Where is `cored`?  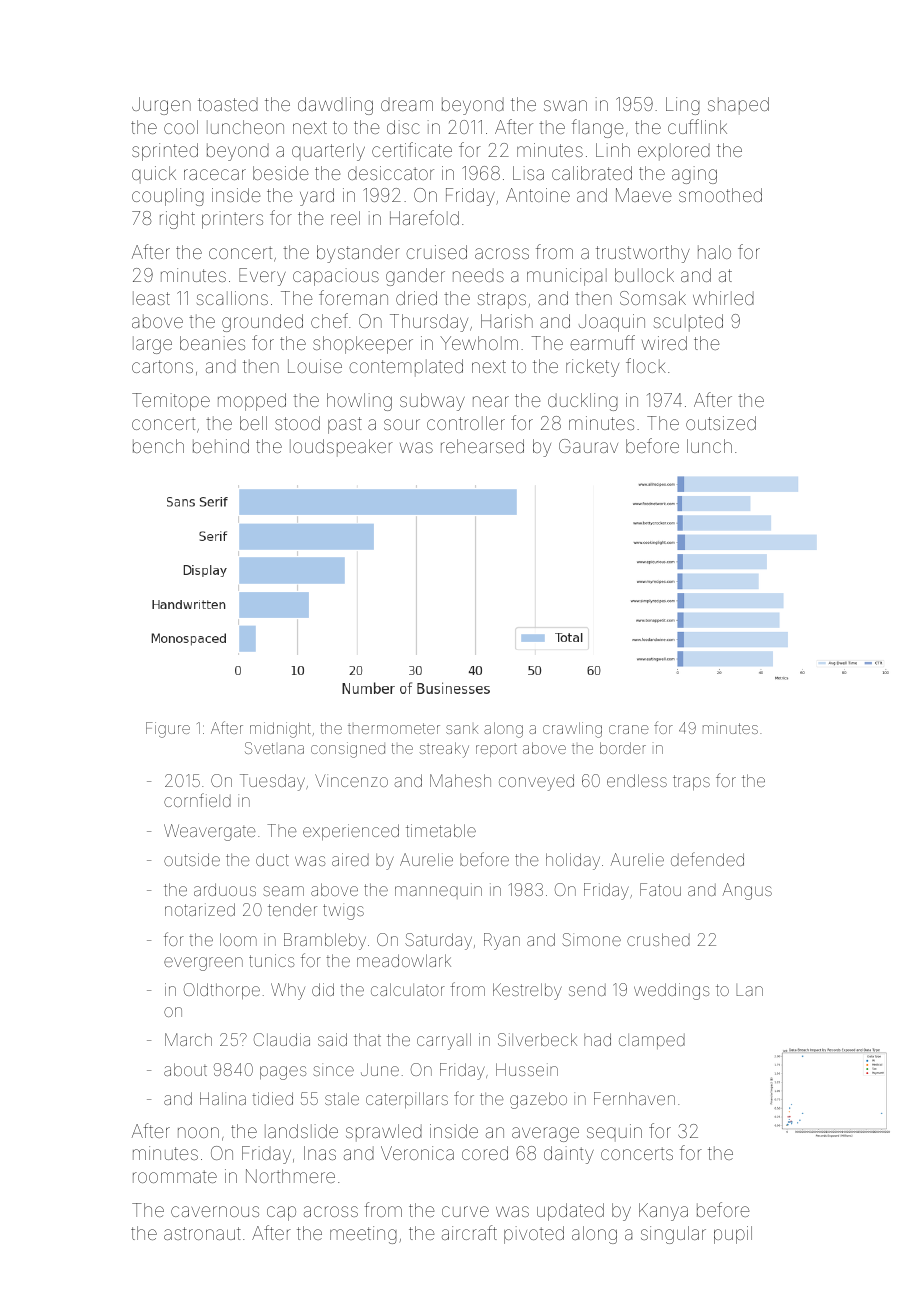
cored is located at coordinates (485, 1153).
